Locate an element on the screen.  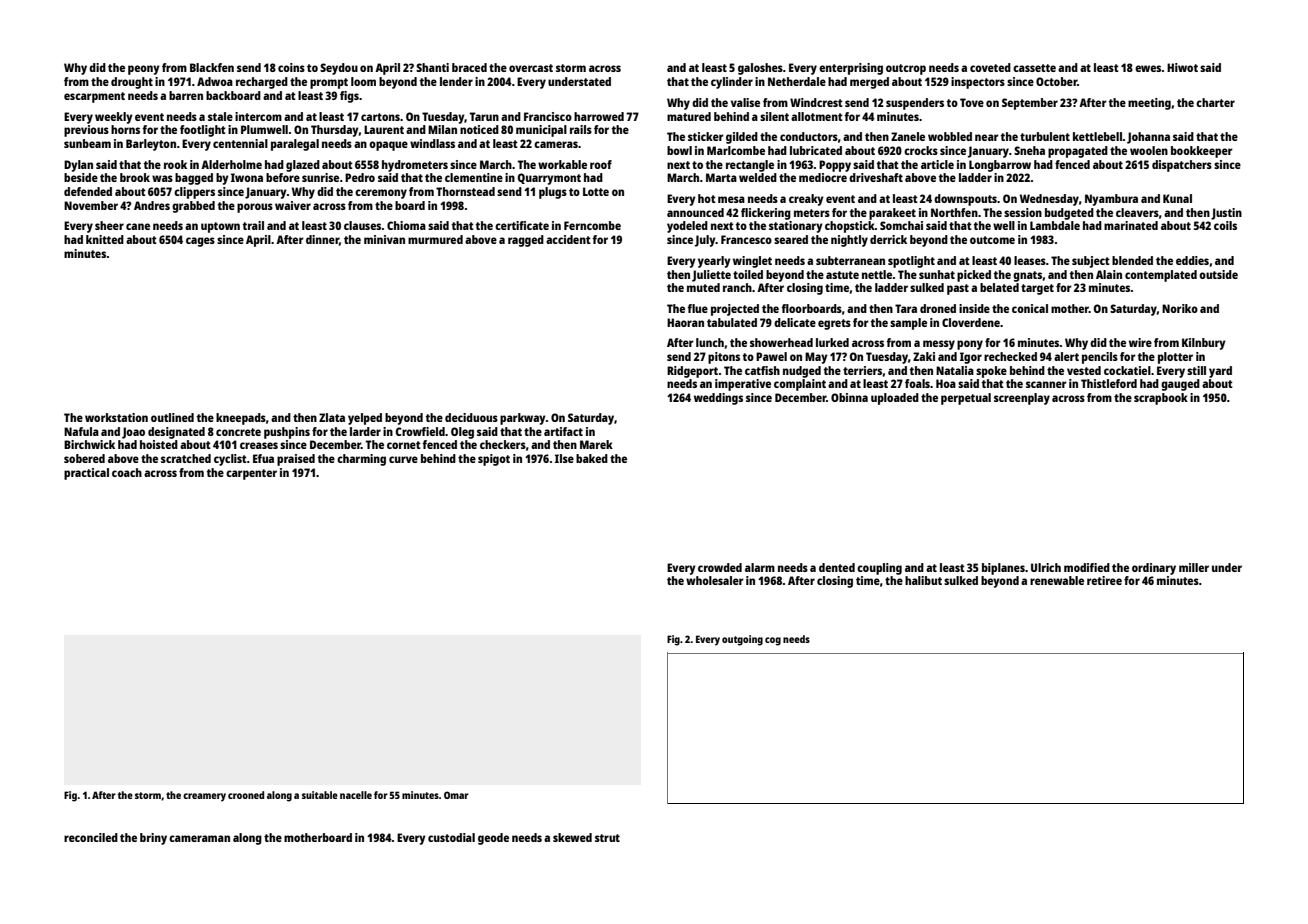
retiree is located at coordinates (1104, 580).
